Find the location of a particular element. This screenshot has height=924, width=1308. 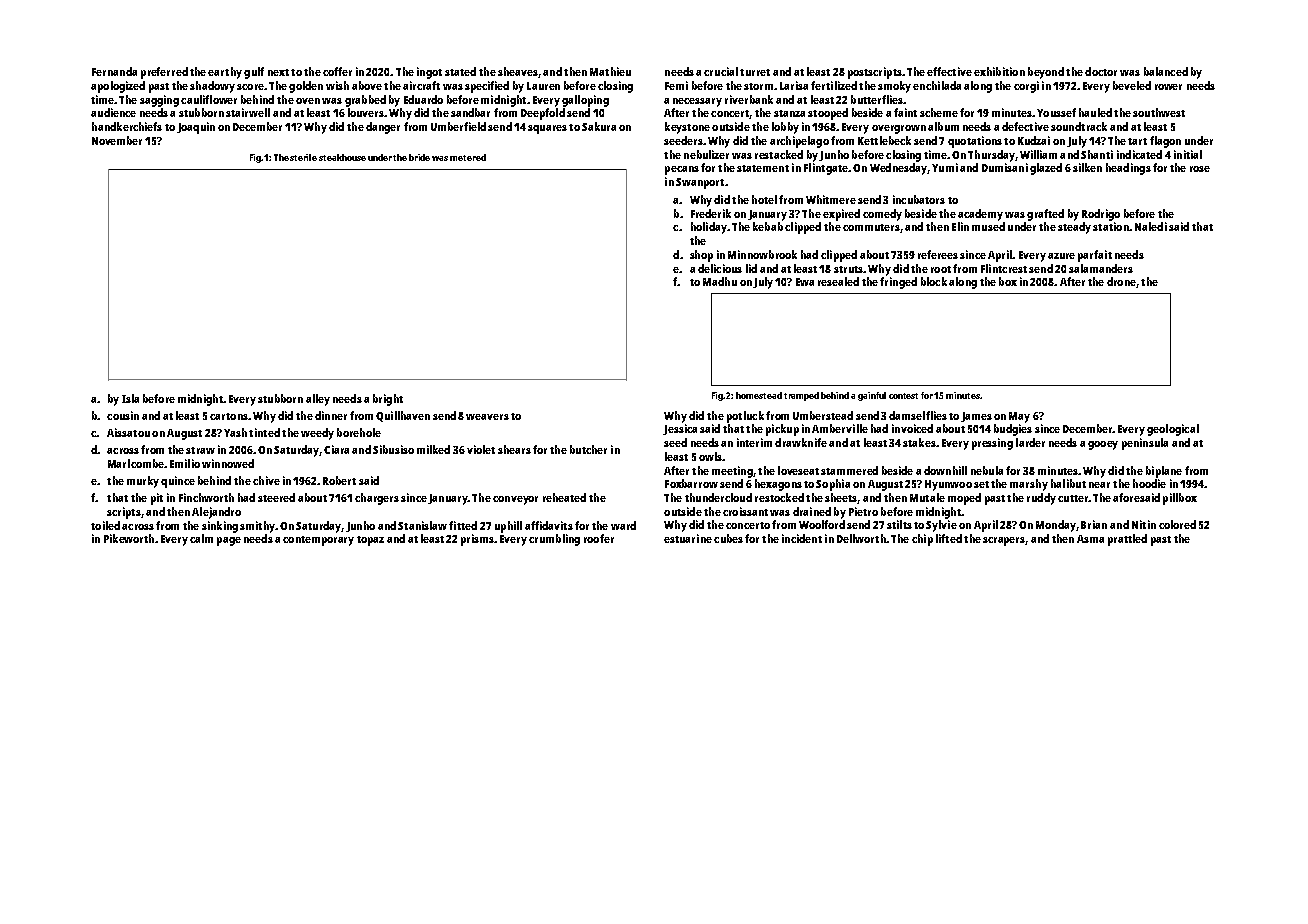

flagon is located at coordinates (1165, 142).
